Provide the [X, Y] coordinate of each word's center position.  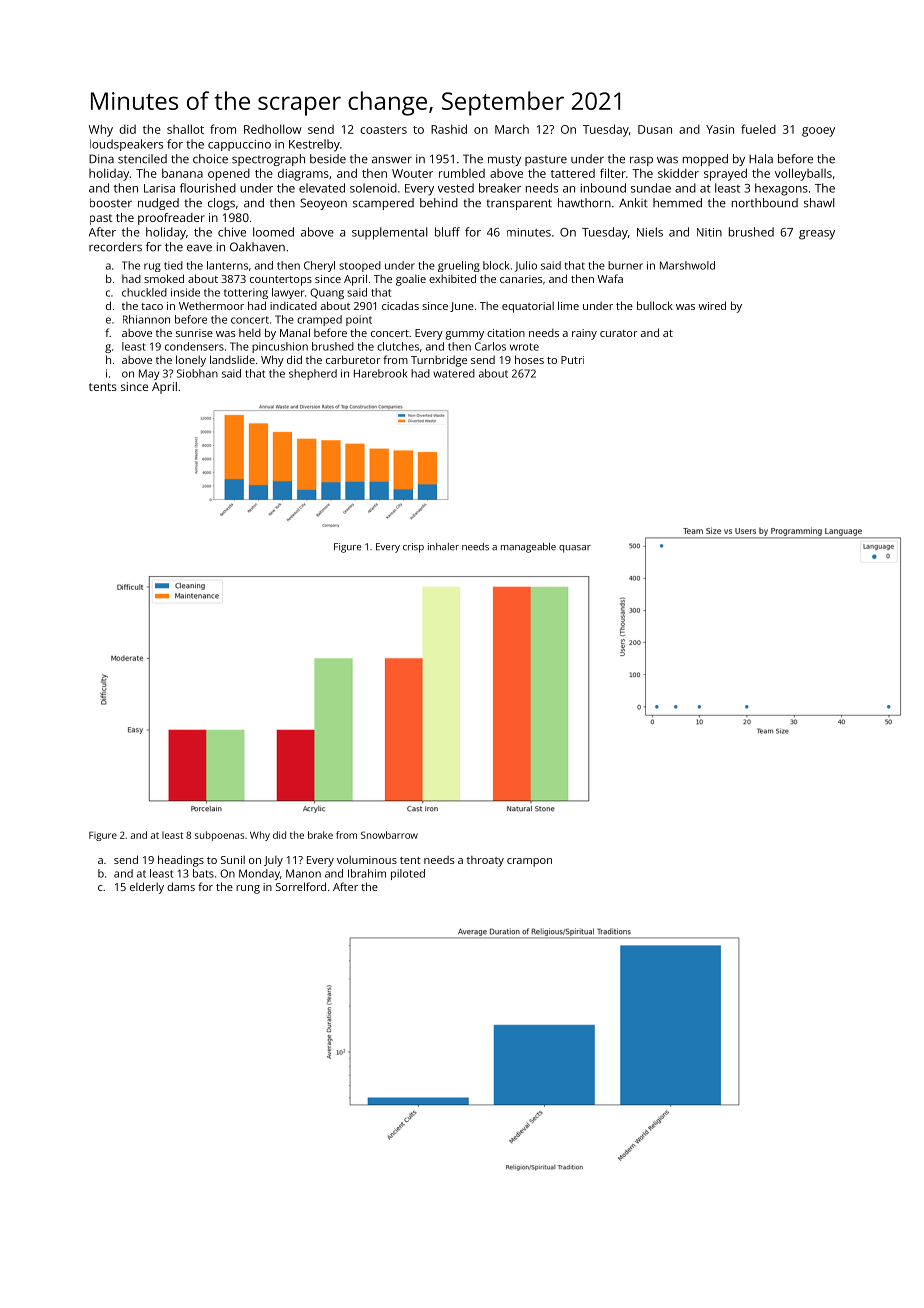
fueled [758, 129]
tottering [246, 293]
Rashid [449, 129]
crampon [529, 862]
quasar [575, 549]
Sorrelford [301, 886]
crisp [413, 548]
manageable [528, 548]
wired [712, 305]
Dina [101, 159]
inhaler [443, 547]
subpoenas [219, 836]
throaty [485, 861]
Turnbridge [439, 361]
